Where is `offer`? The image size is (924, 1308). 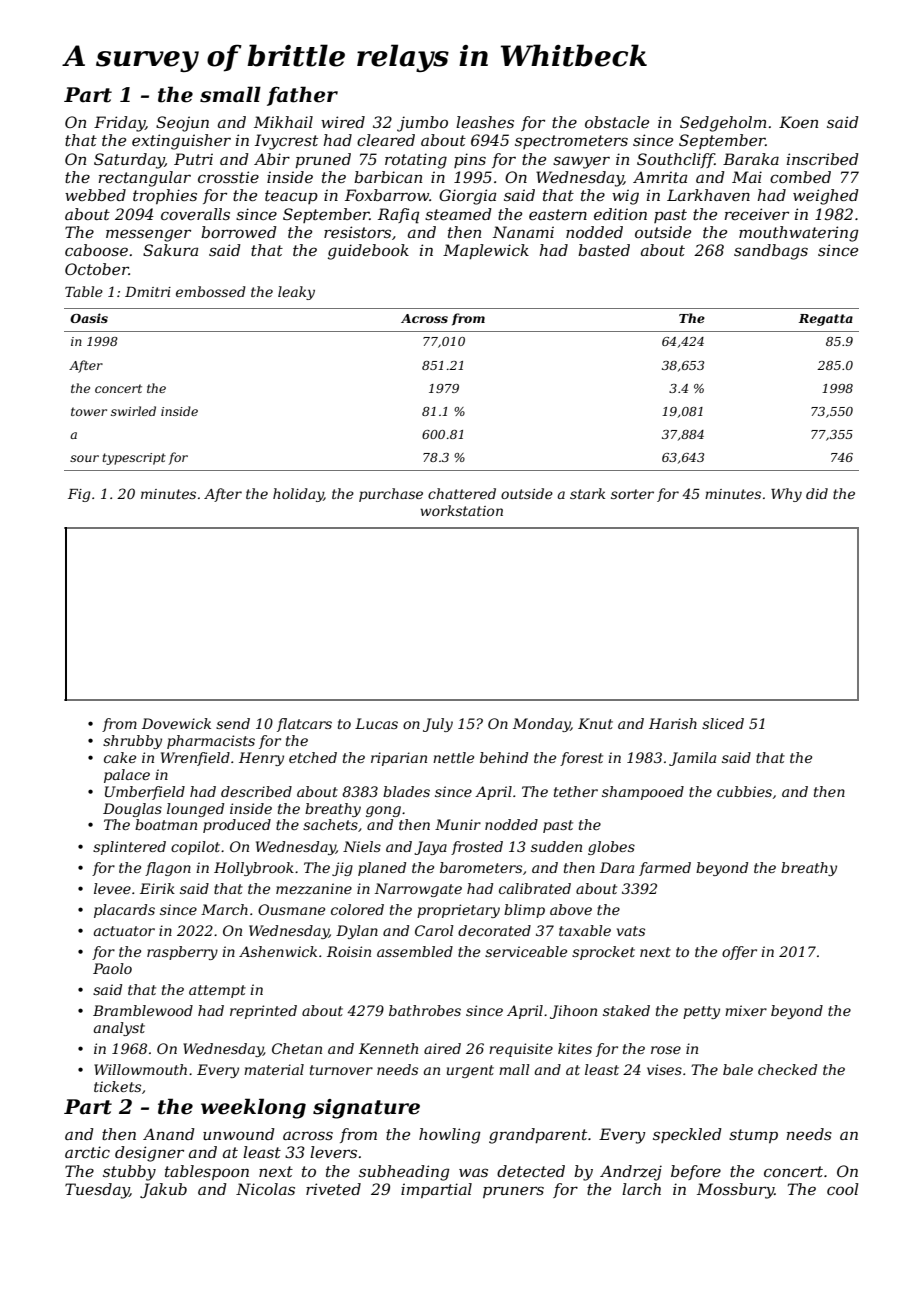 offer is located at coordinates (739, 953).
